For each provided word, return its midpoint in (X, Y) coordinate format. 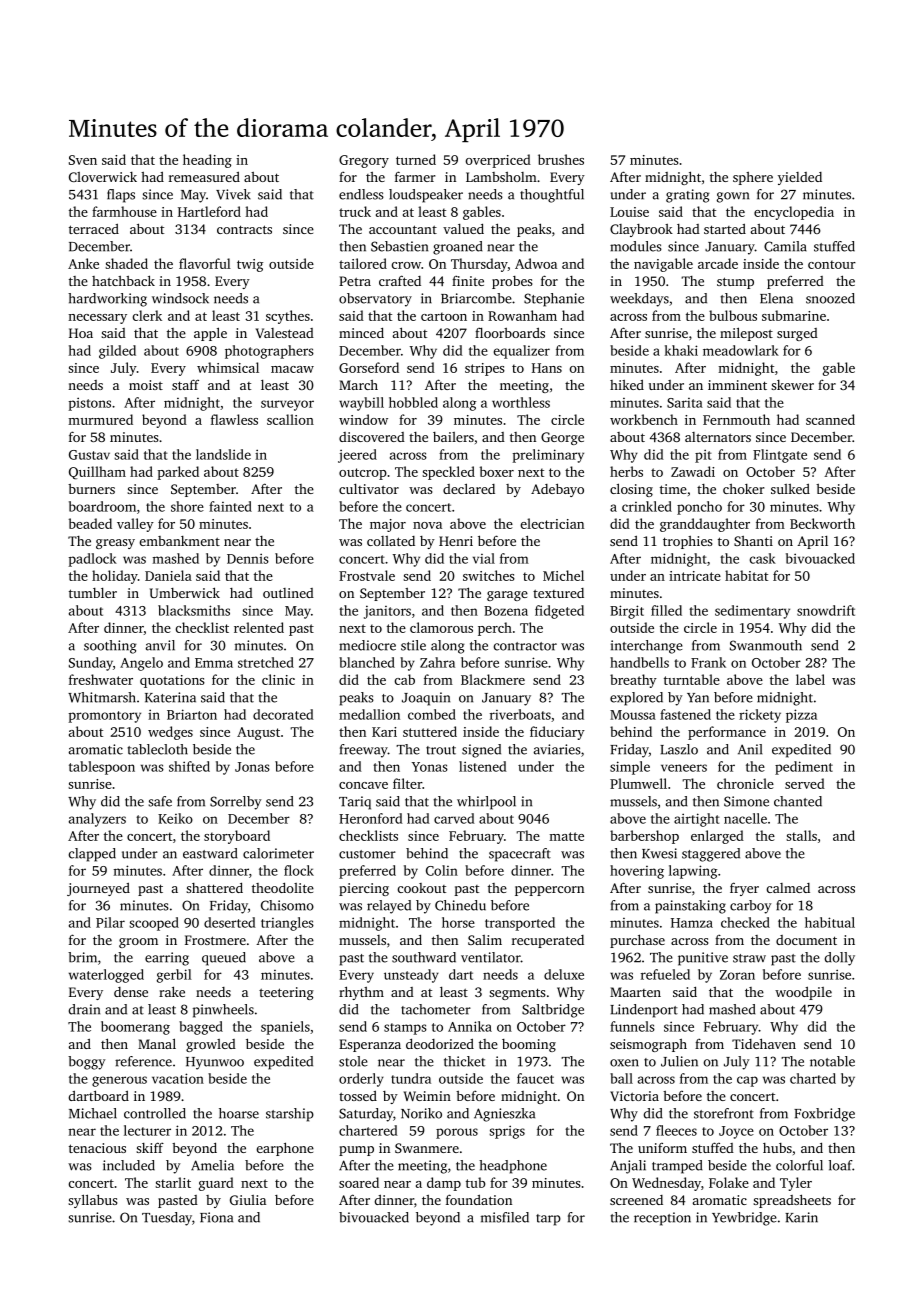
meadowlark (741, 350)
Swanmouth (766, 645)
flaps (121, 196)
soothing (110, 647)
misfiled (505, 1217)
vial (484, 558)
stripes (485, 369)
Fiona (216, 1217)
